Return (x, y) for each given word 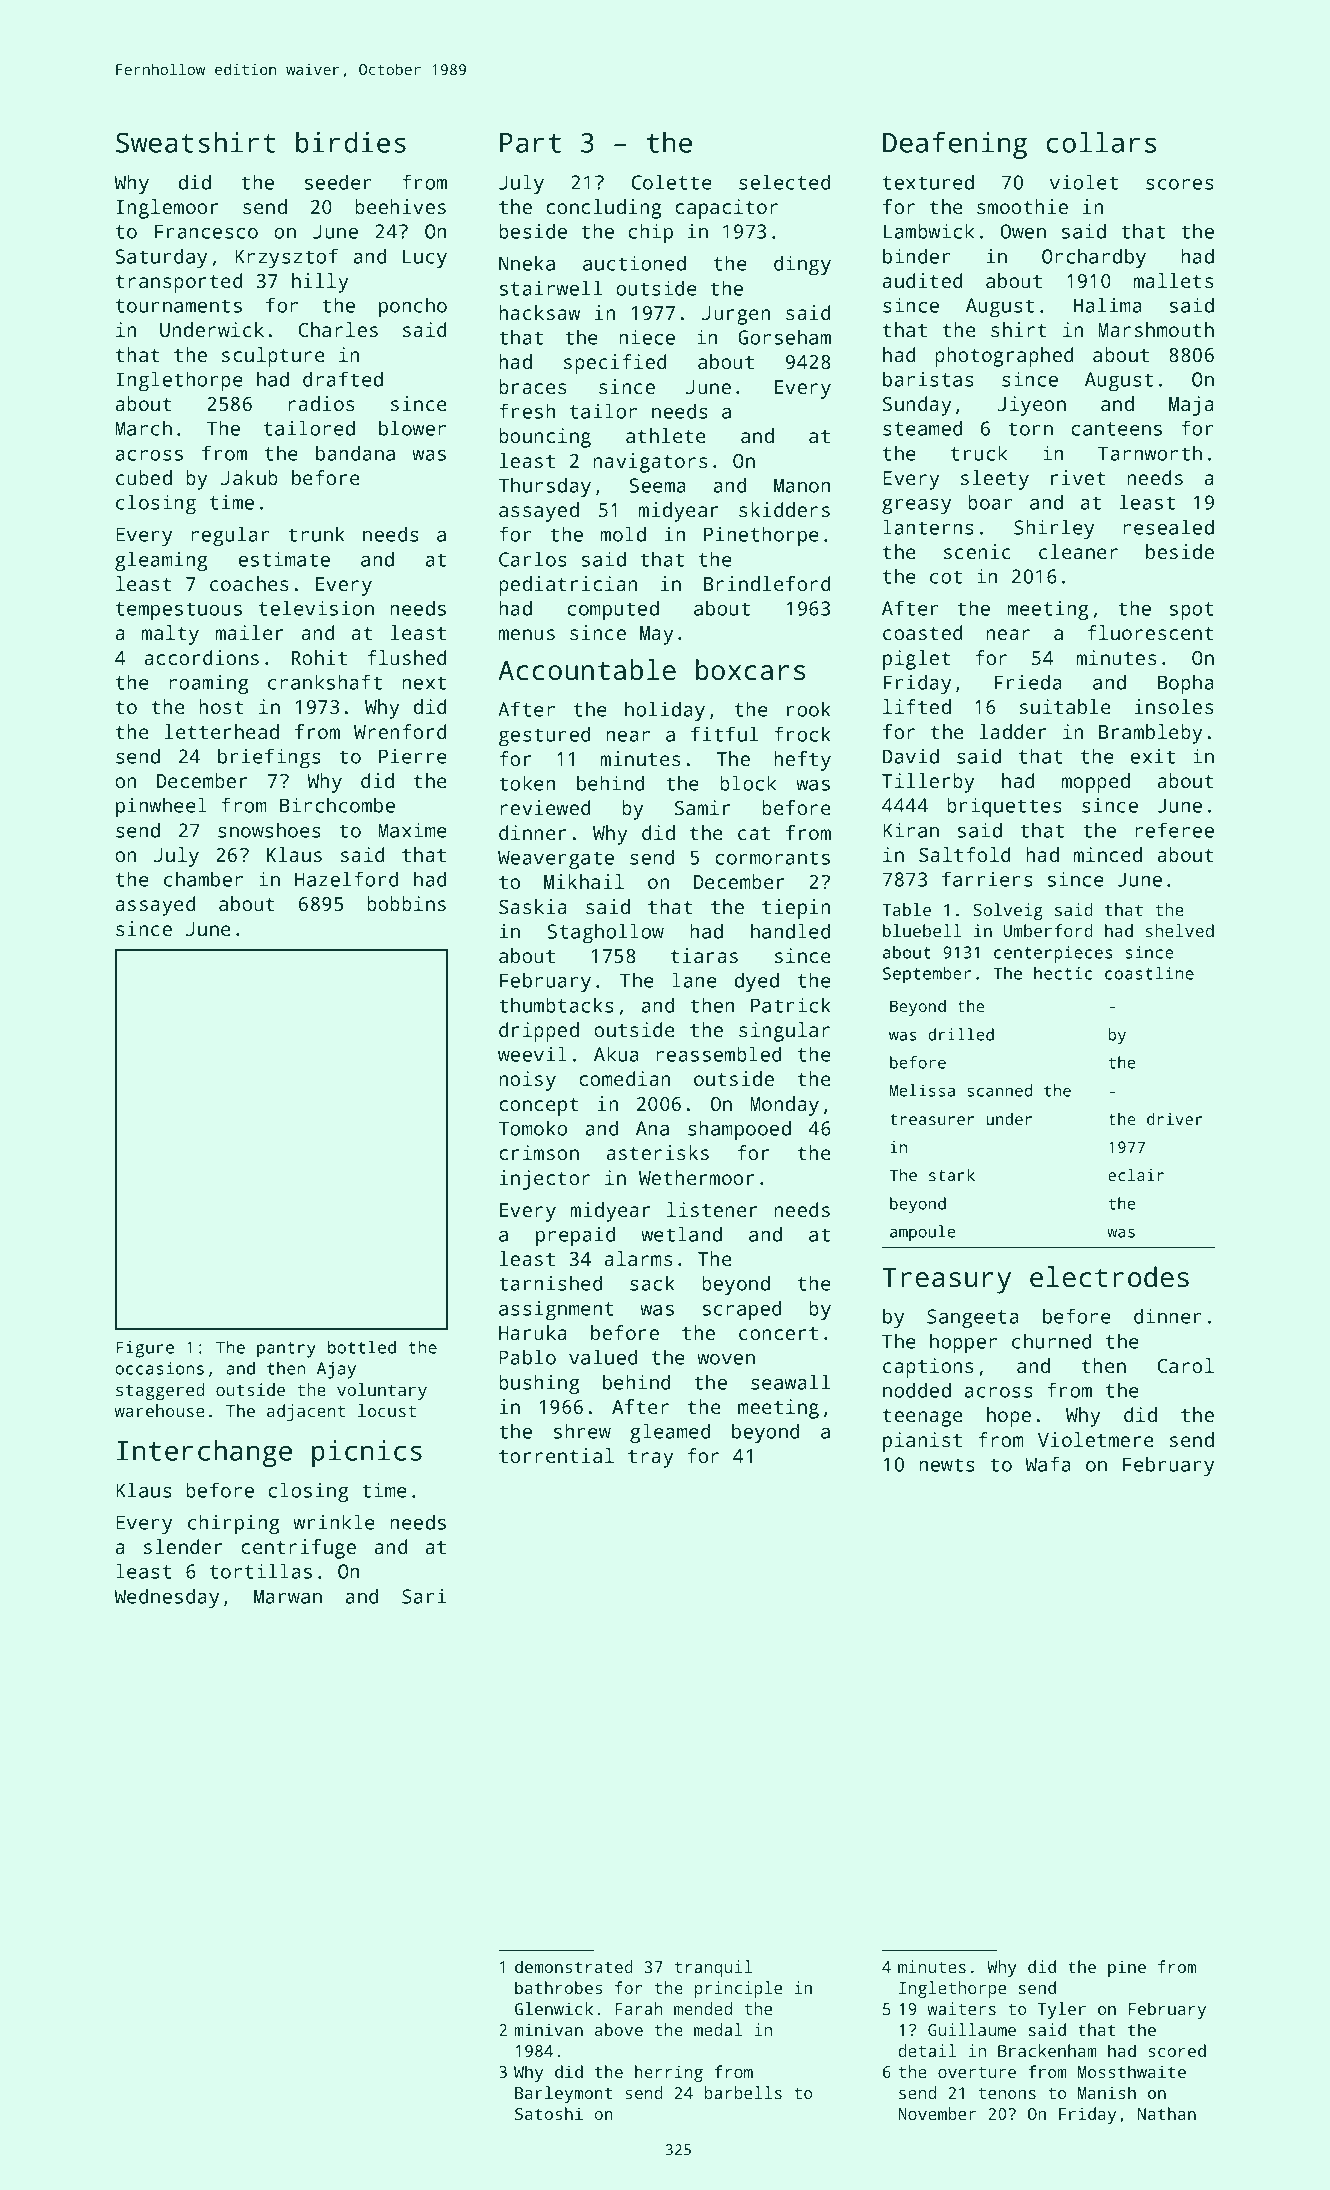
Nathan (1167, 2113)
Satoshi (549, 2113)
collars (1101, 142)
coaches (249, 583)
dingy (802, 265)
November (937, 2113)
